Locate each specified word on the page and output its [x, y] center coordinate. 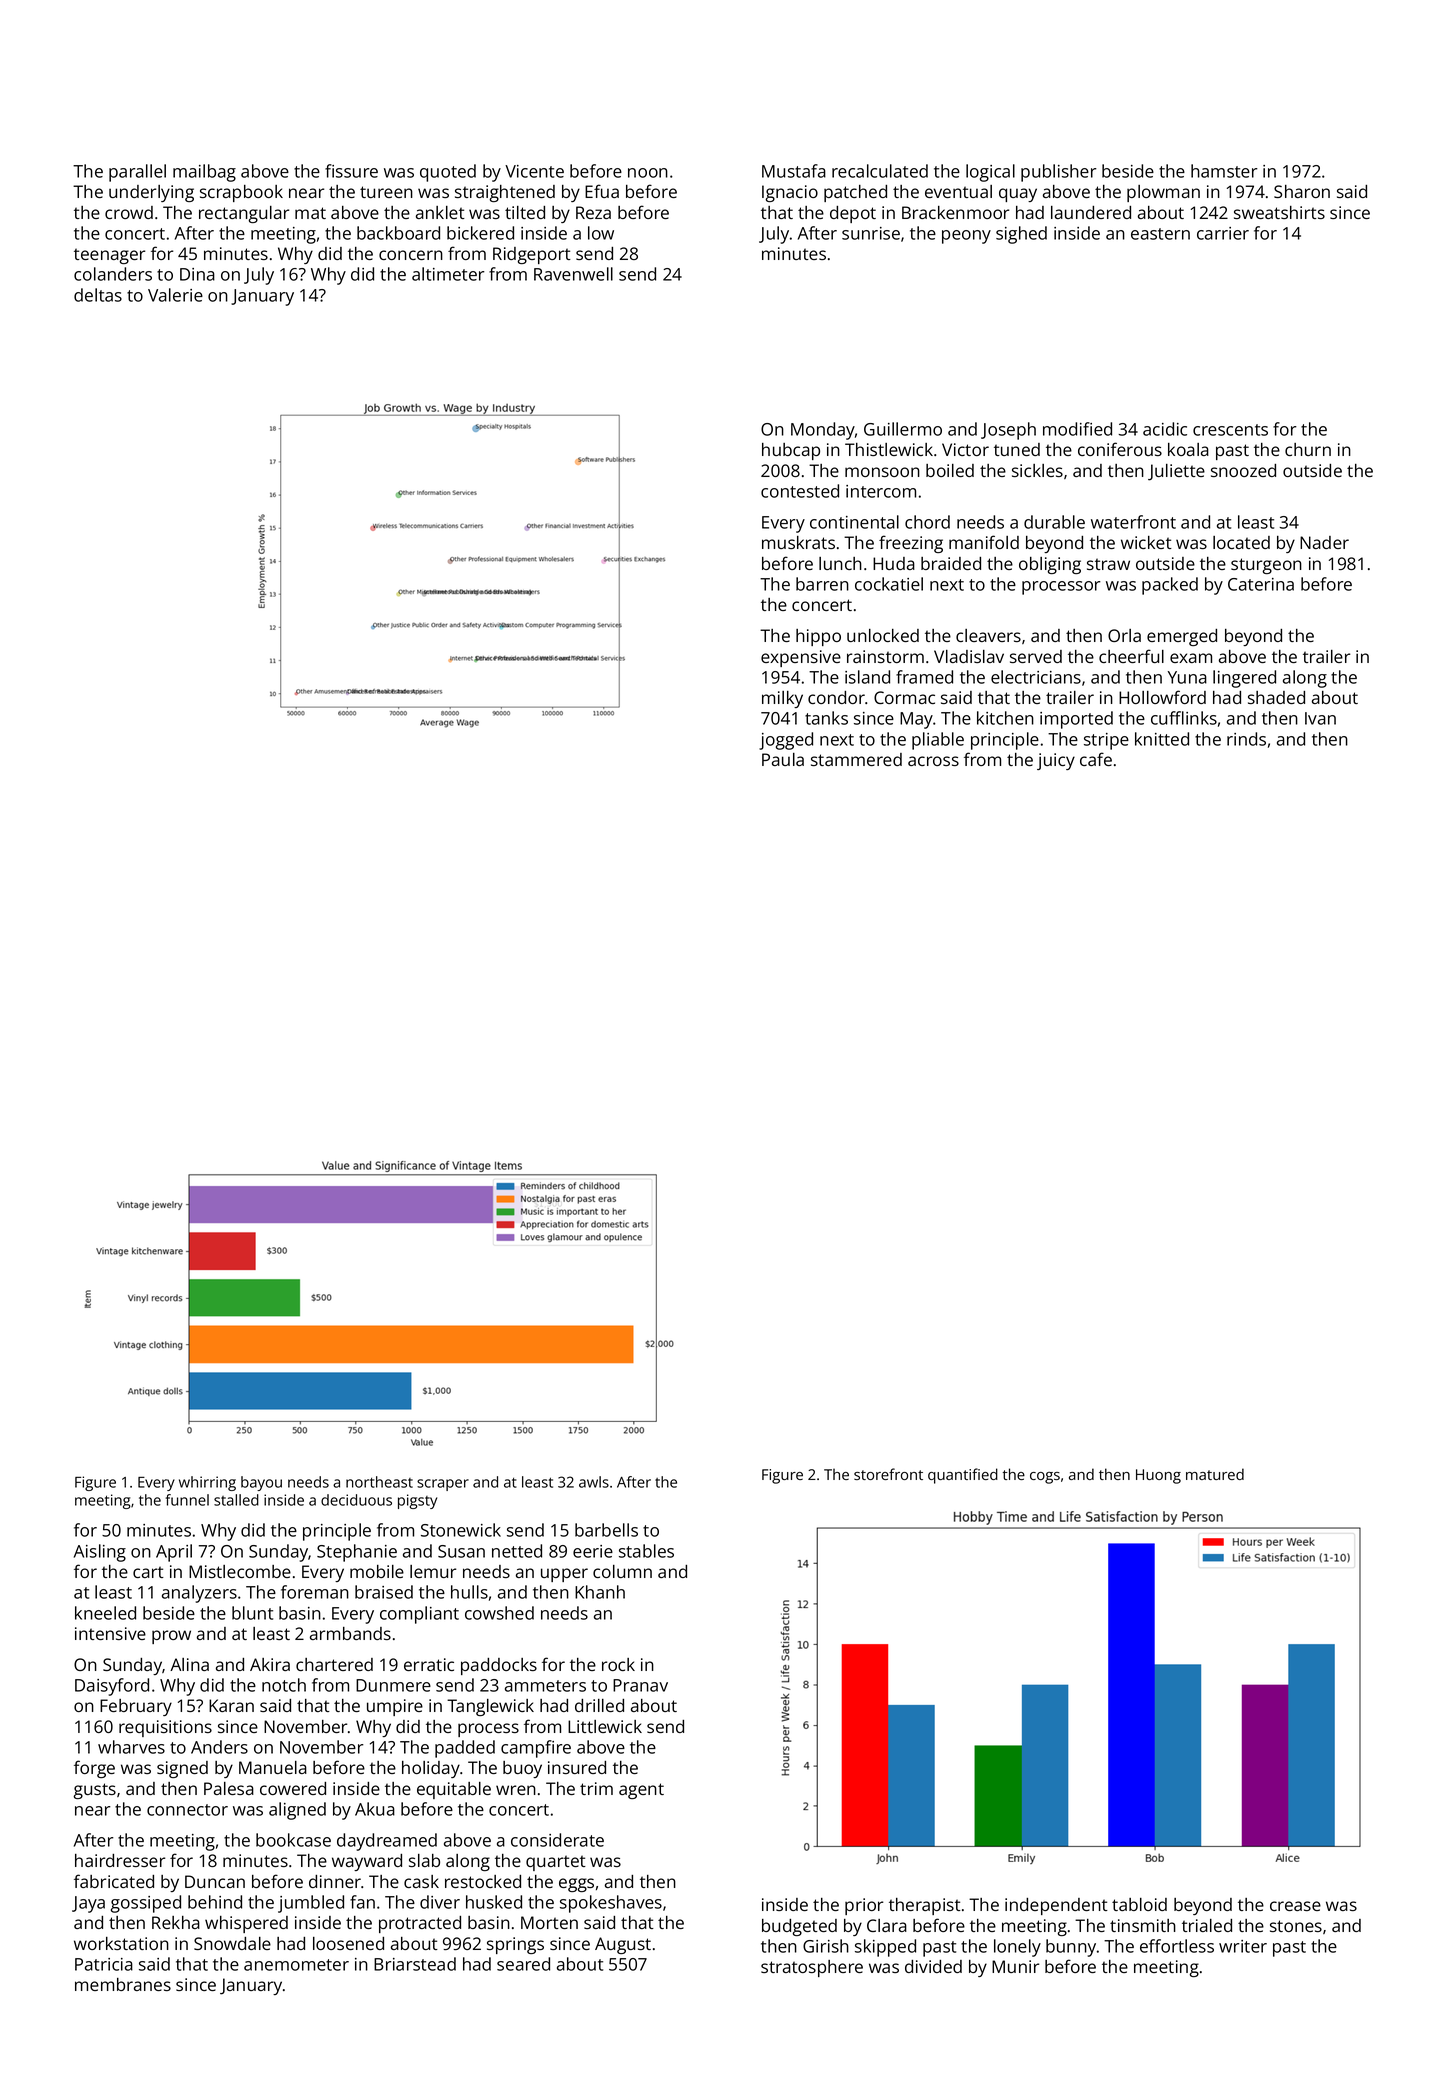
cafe [1096, 759]
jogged [786, 741]
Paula [783, 759]
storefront [888, 1474]
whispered [246, 1924]
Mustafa [794, 171]
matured [1215, 1474]
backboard [398, 233]
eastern [1160, 234]
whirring [207, 1483]
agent [641, 1791]
